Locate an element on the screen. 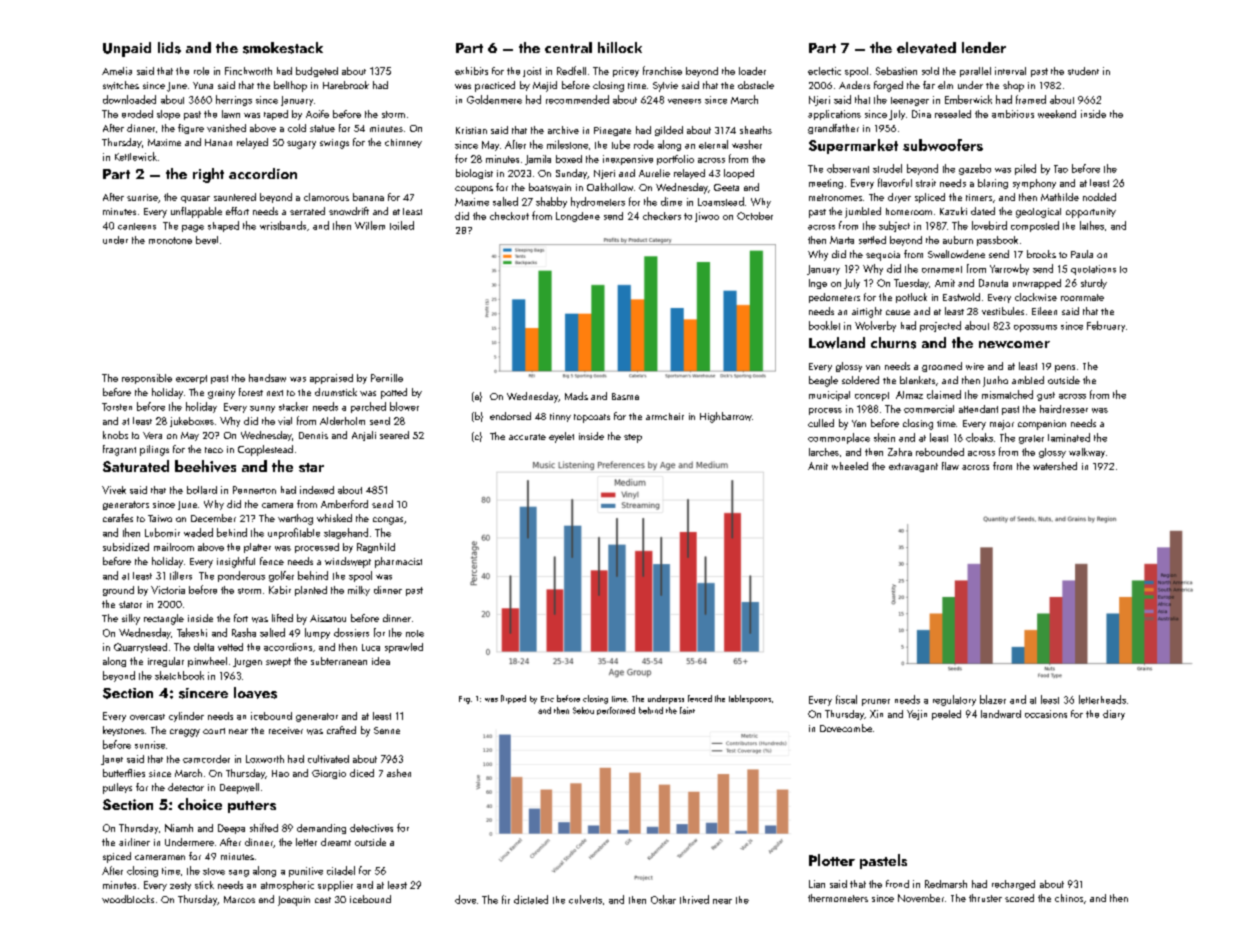 Image resolution: width=1233 pixels, height=952 pixels. central is located at coordinates (568, 47).
